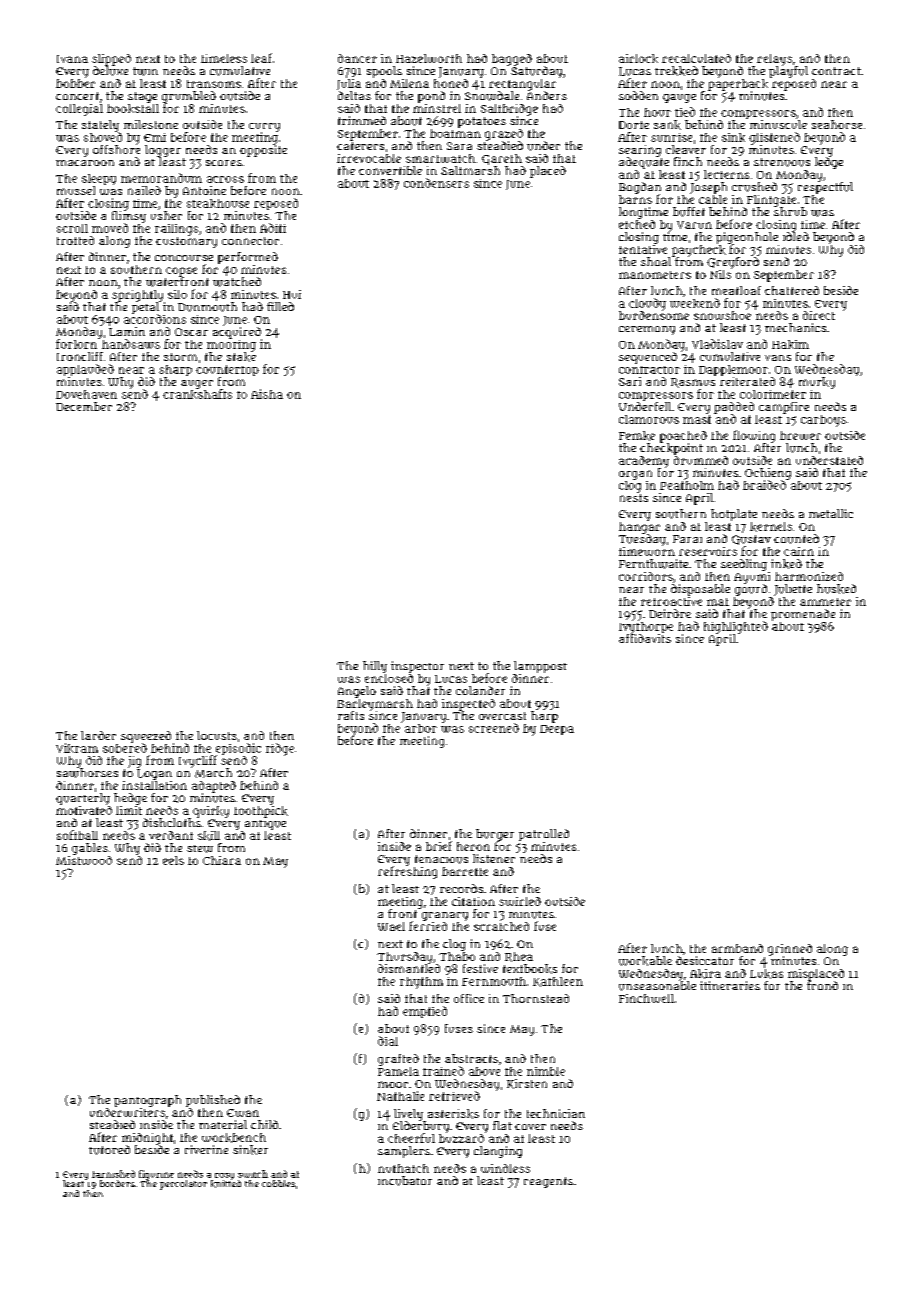  What do you see at coordinates (822, 985) in the document?
I see `frond` at bounding box center [822, 985].
